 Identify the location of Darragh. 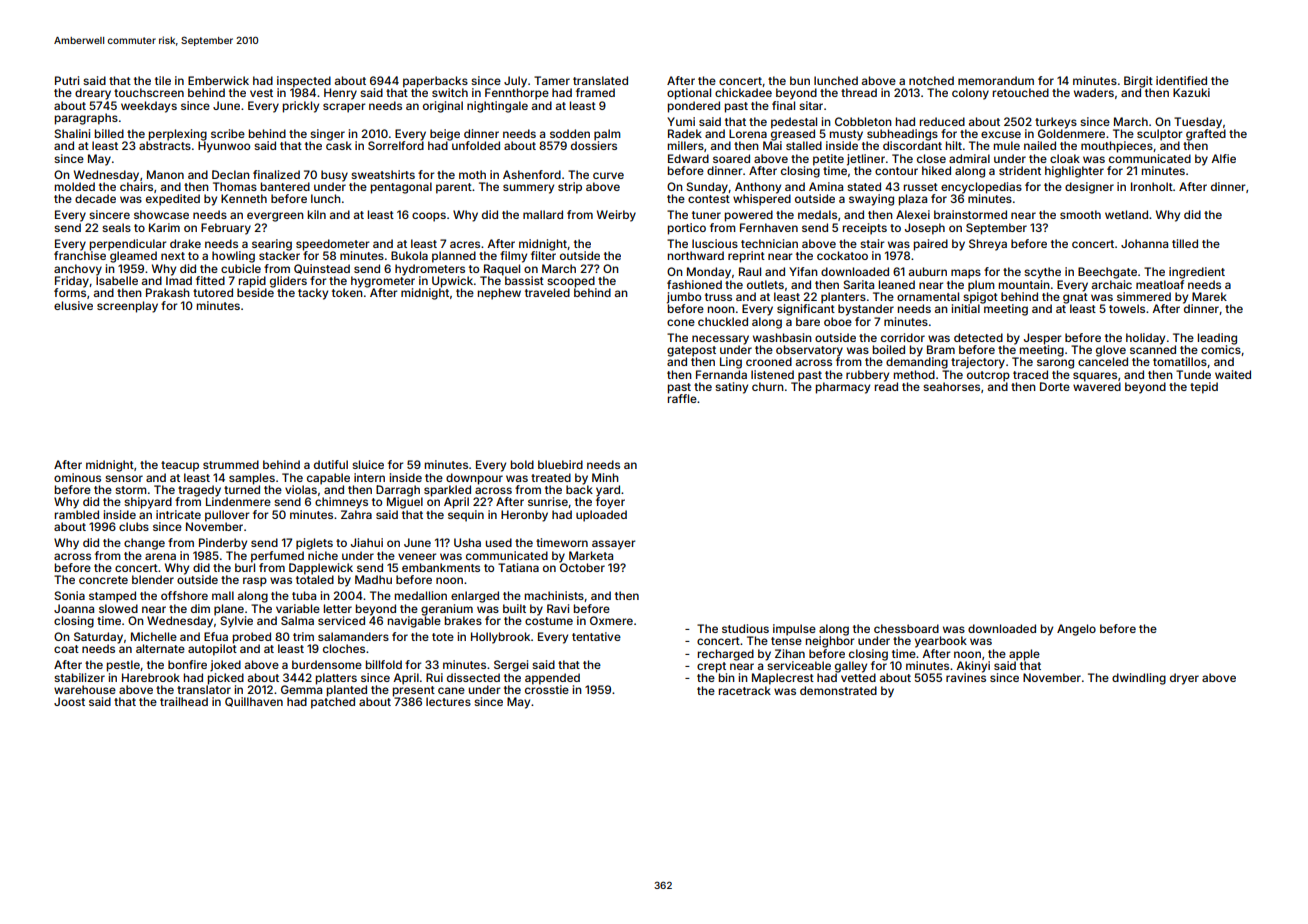
(398, 491).
